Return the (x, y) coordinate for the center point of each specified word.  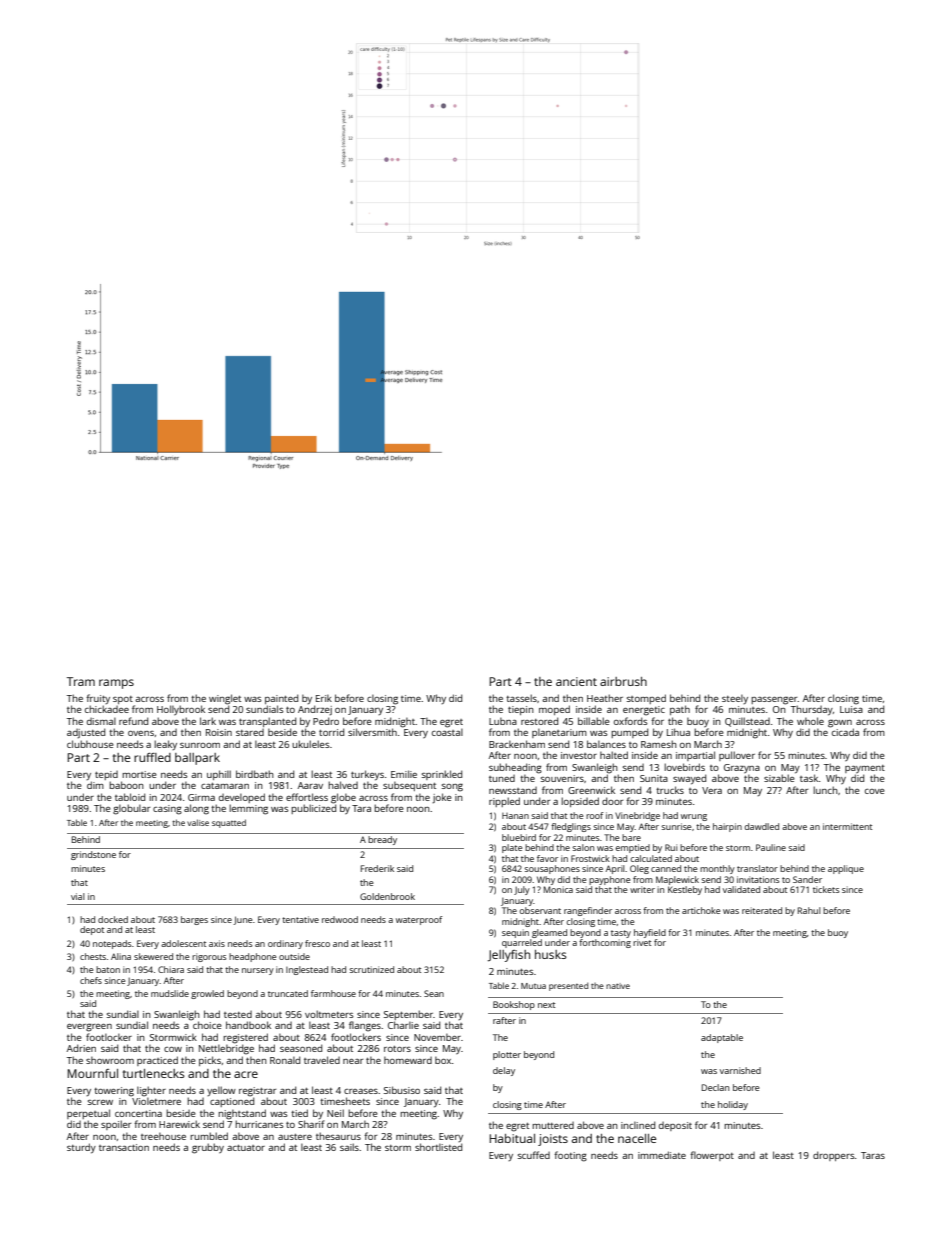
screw (100, 1102)
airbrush (623, 681)
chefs (91, 980)
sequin (515, 933)
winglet (225, 699)
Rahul (809, 910)
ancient (576, 681)
